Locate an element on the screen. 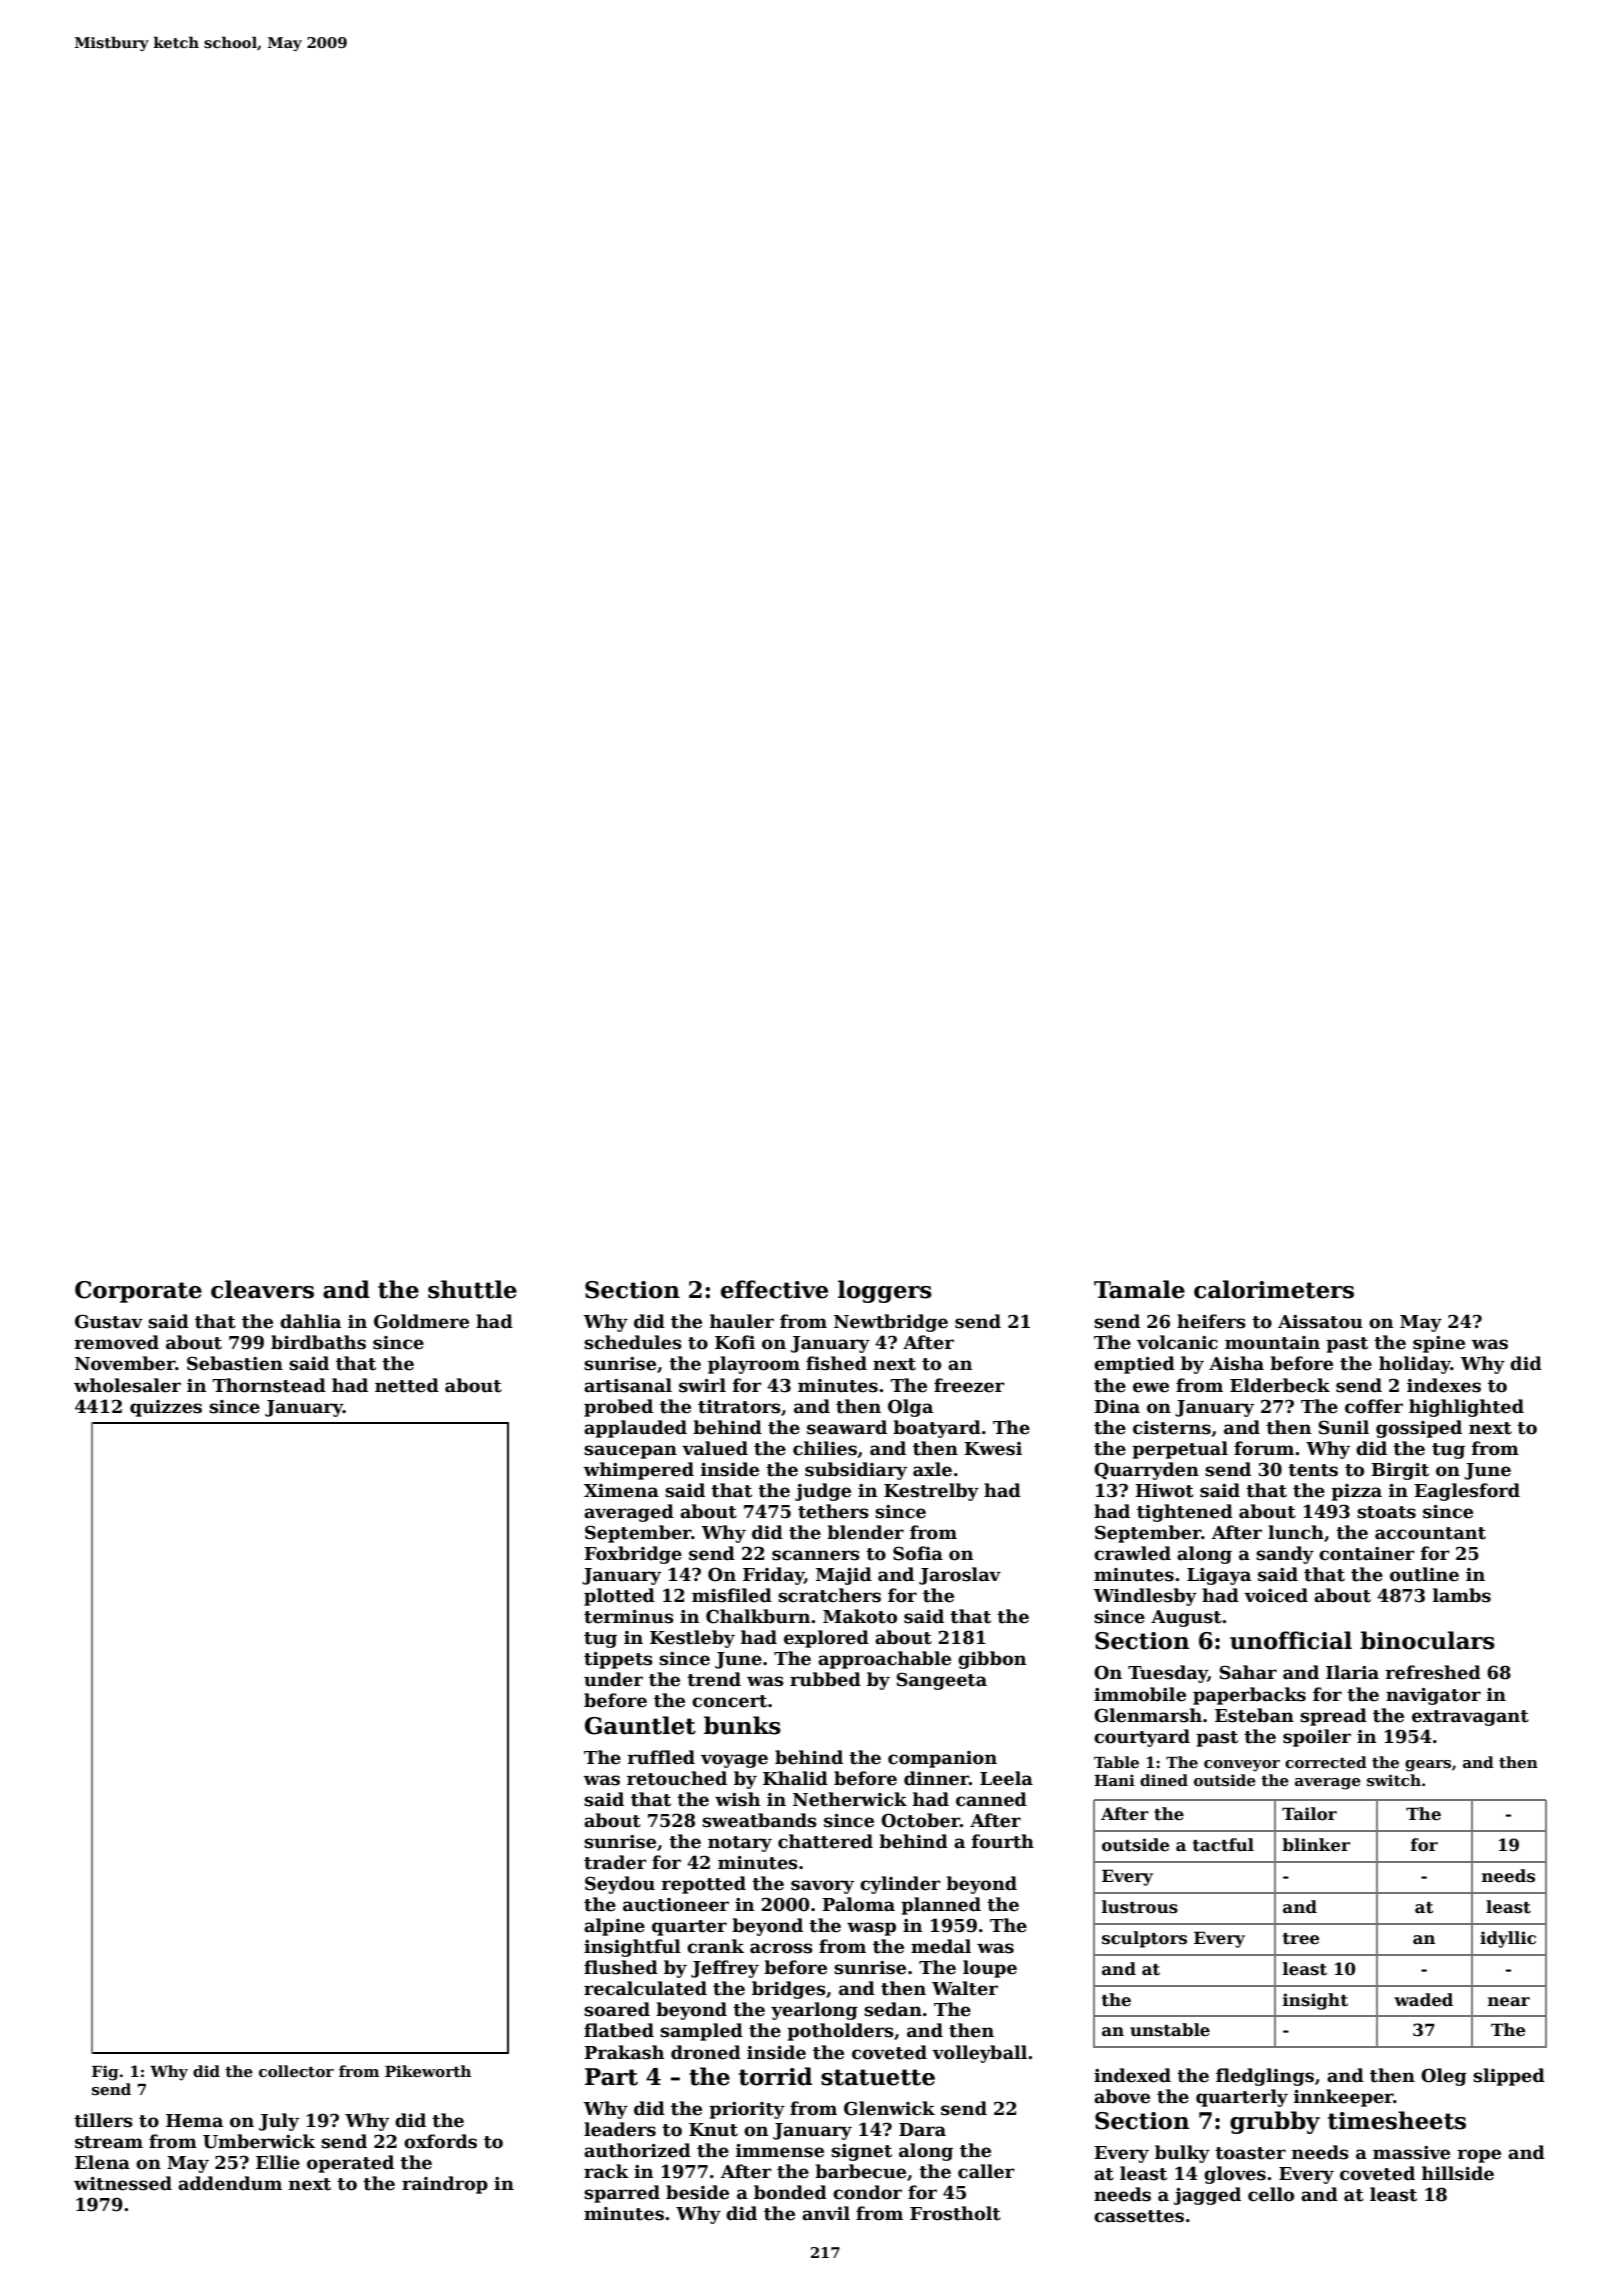 The width and height of the screenshot is (1620, 2292). caller is located at coordinates (986, 2171).
